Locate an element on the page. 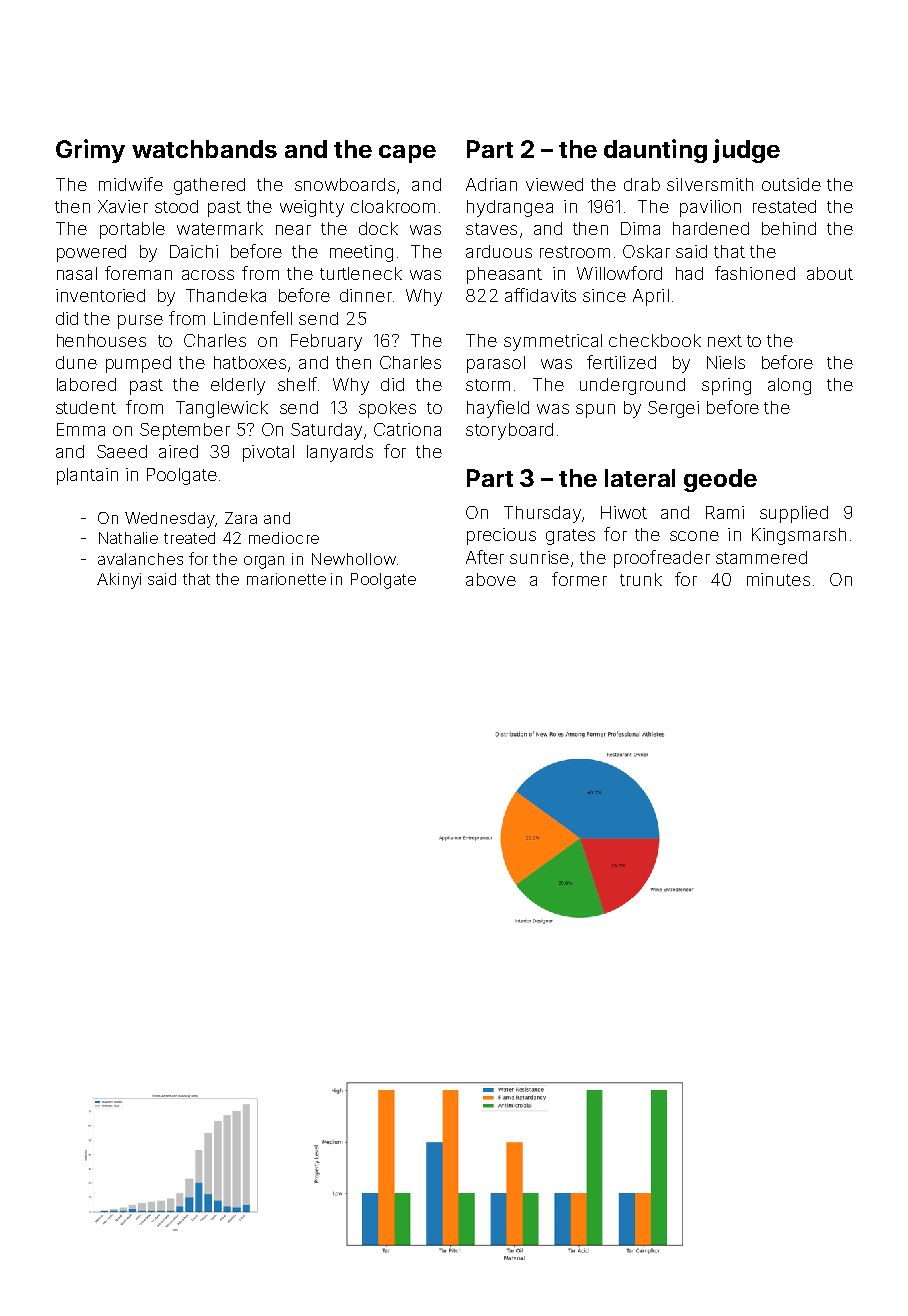  turtleneck is located at coordinates (361, 273).
